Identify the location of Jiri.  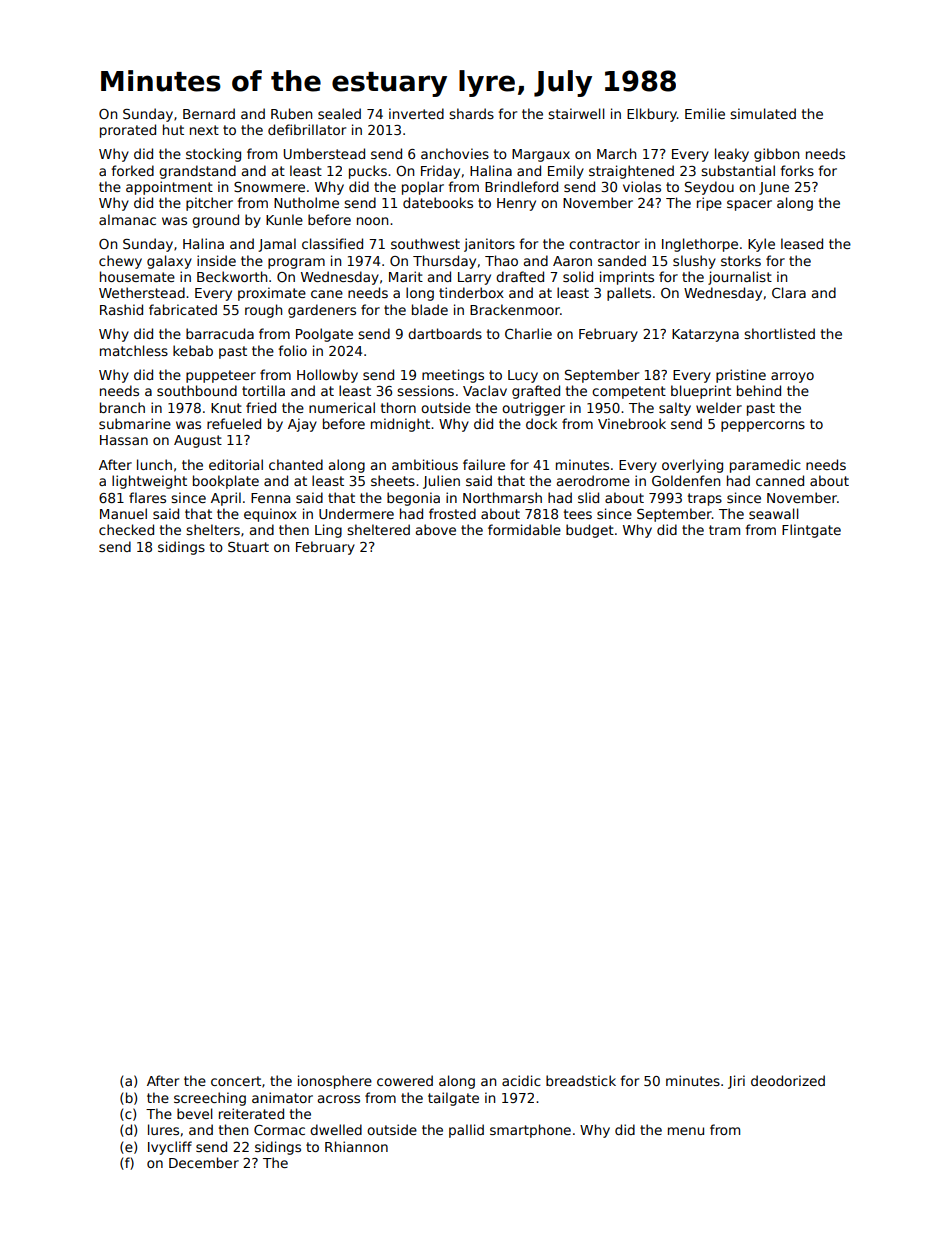
(736, 1082).
